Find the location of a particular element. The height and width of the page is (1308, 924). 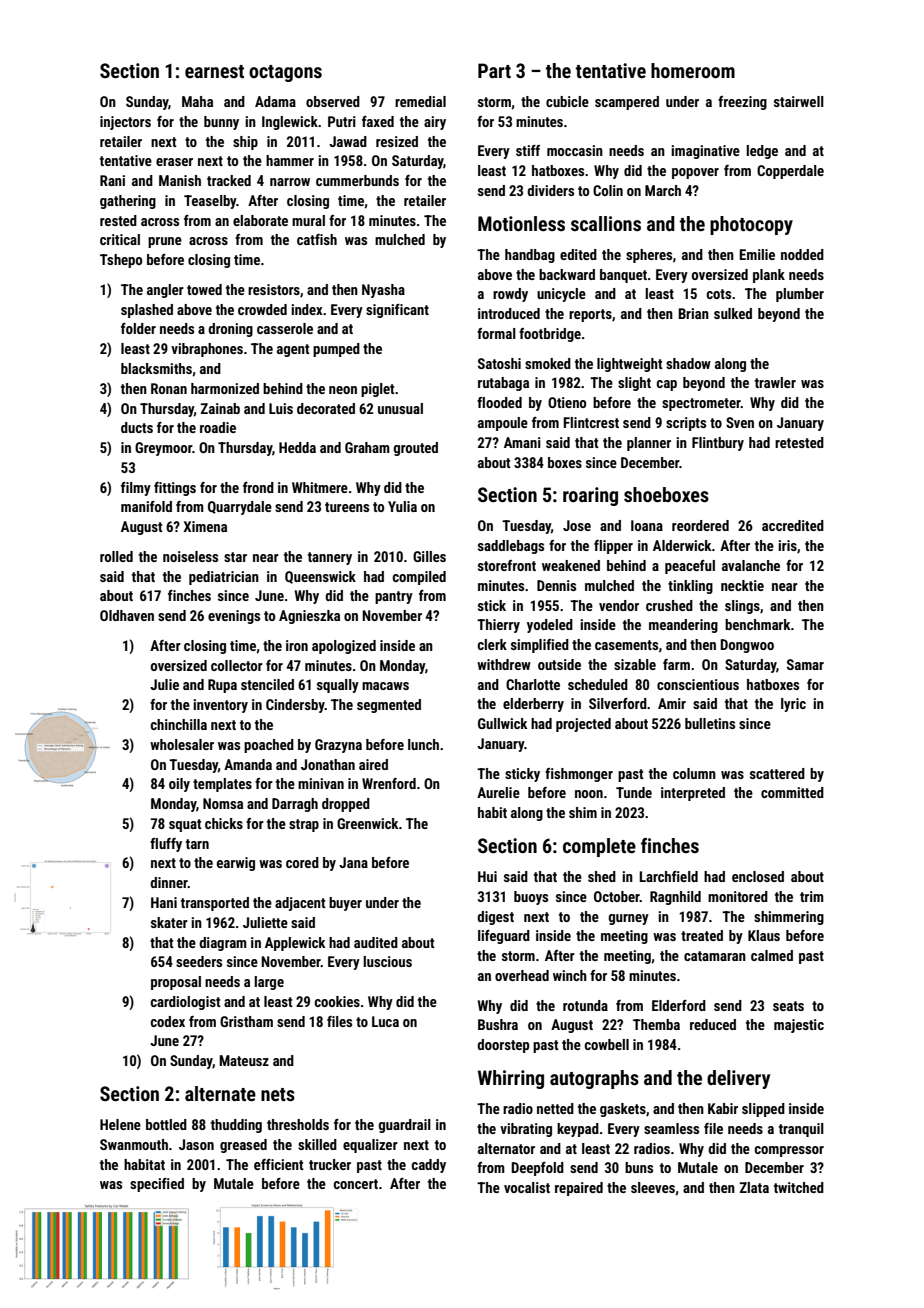

interpreted is located at coordinates (693, 794).
